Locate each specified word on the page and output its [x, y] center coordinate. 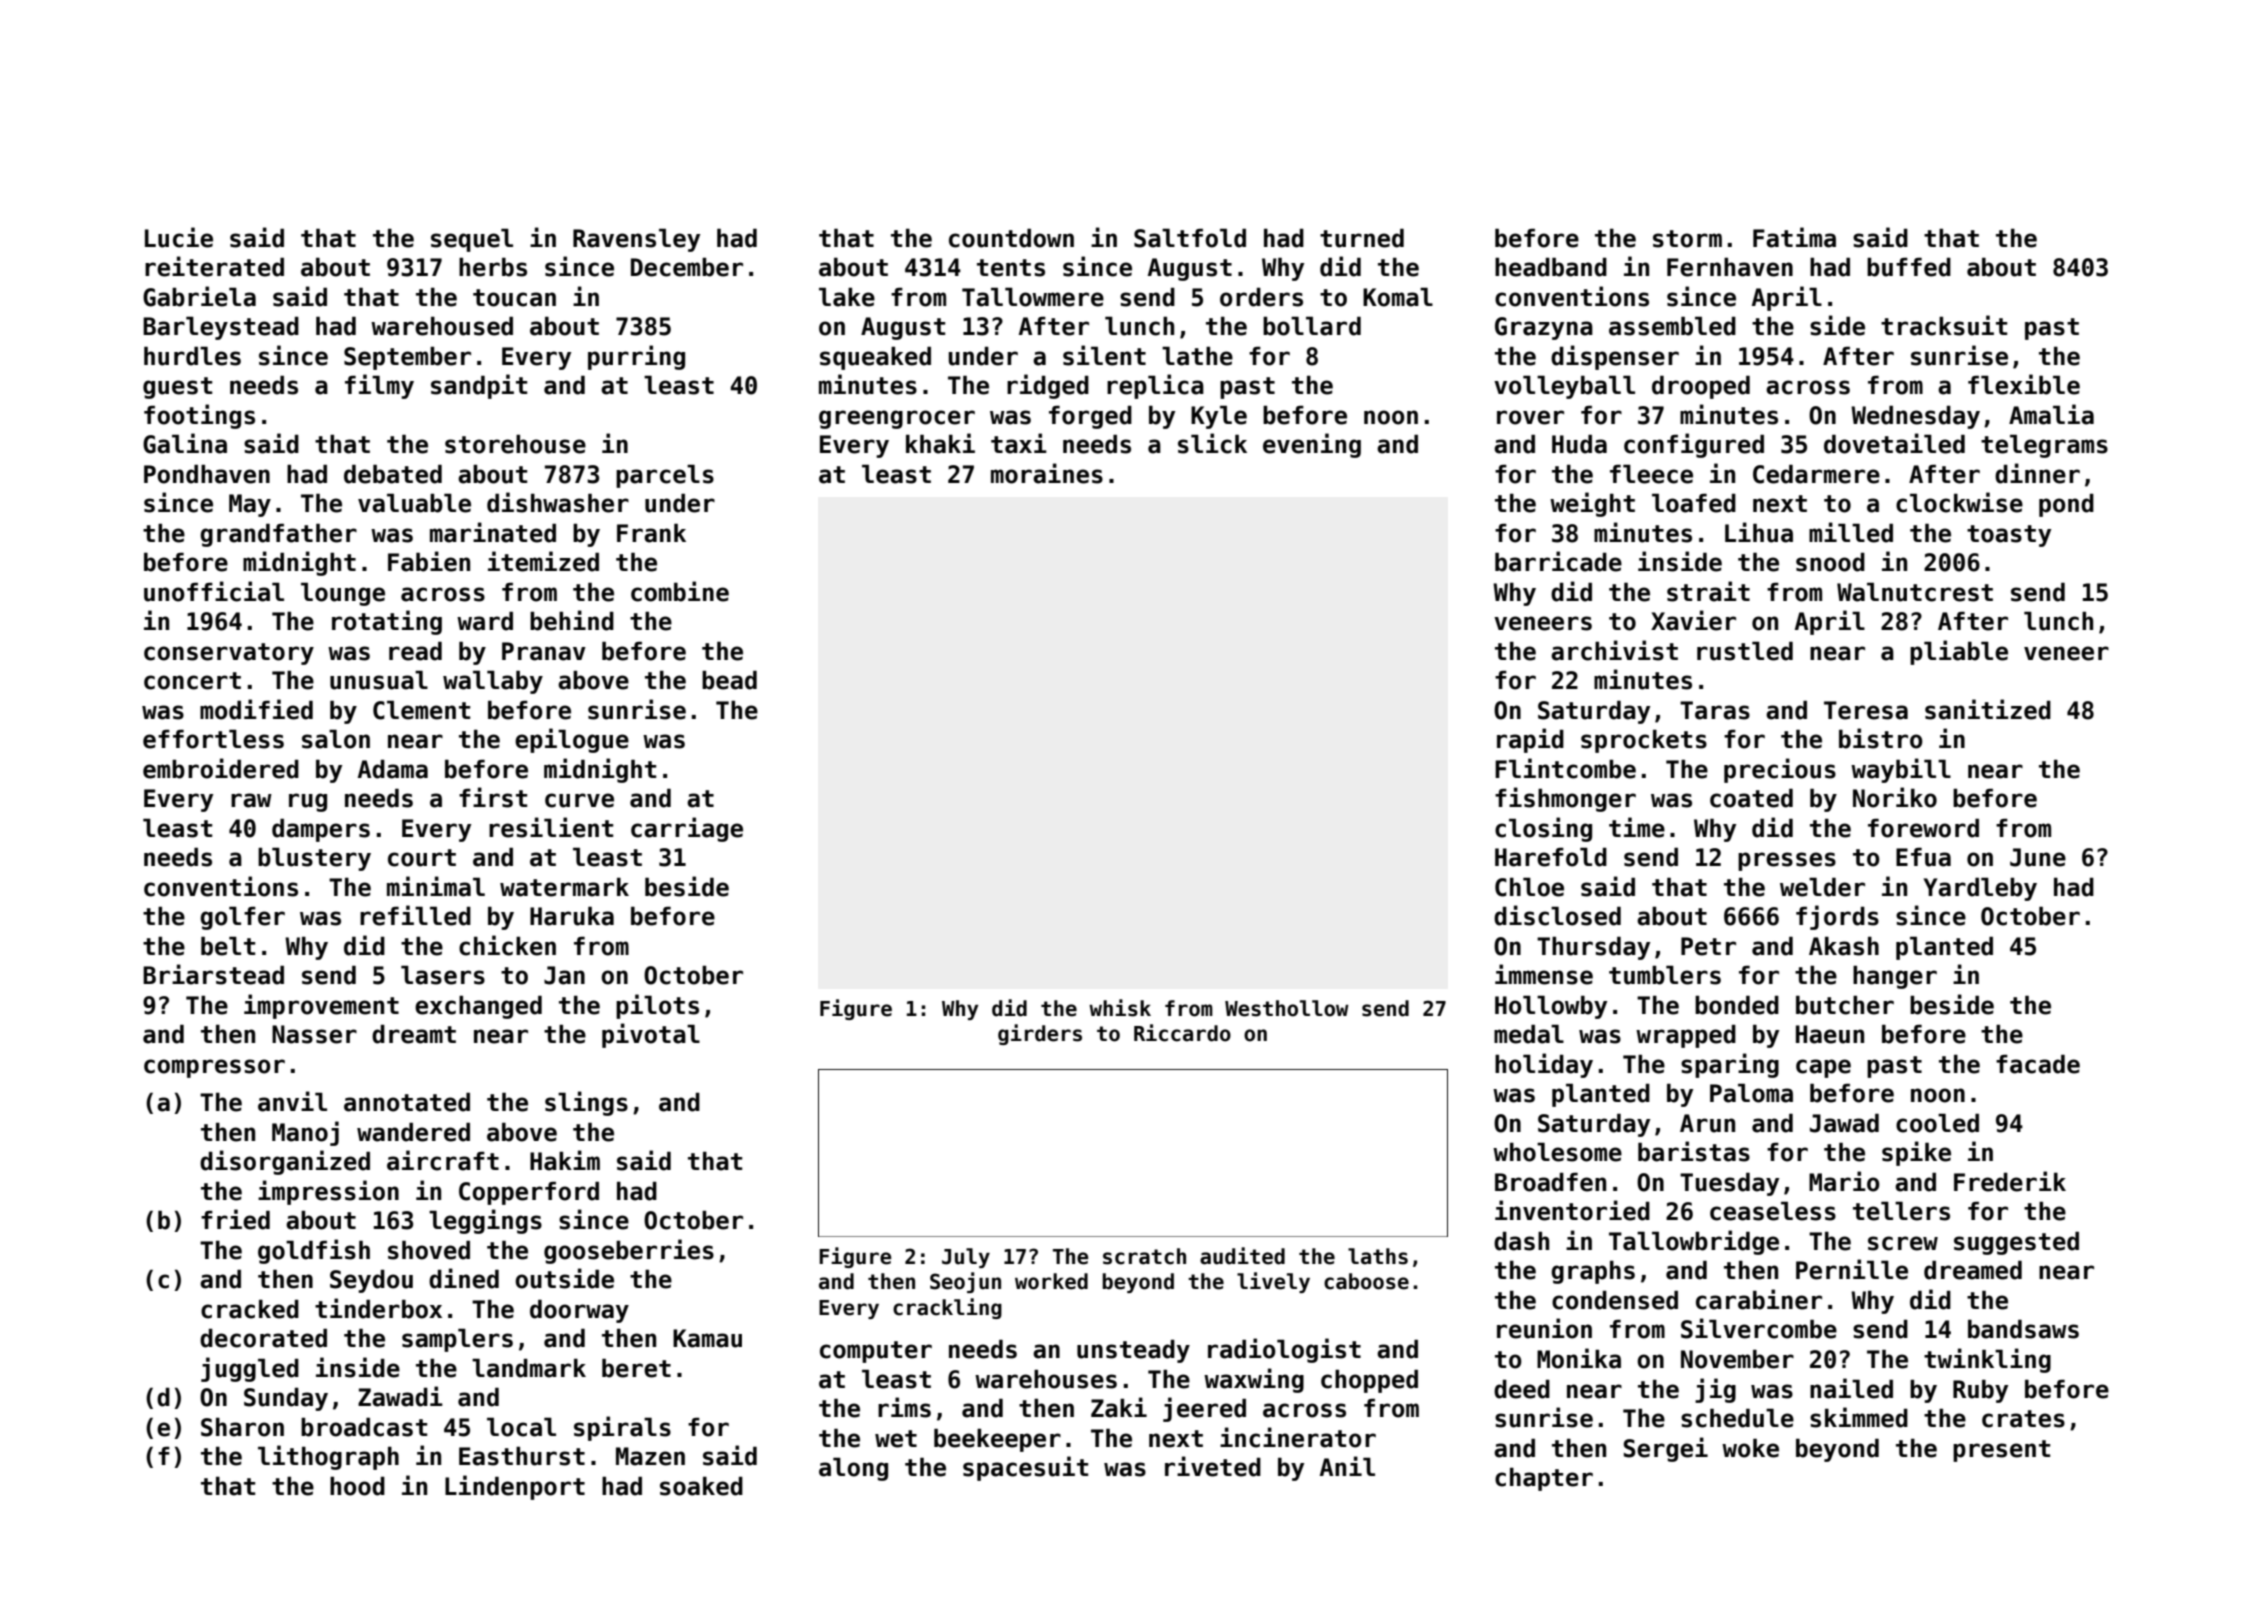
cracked [250, 1309]
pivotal [651, 1035]
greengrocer [897, 419]
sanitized [1988, 709]
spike [1916, 1153]
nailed [1851, 1388]
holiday [1544, 1065]
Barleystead [221, 328]
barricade [1558, 561]
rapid [1530, 740]
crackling [947, 1308]
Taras [1715, 710]
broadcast [364, 1427]
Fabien [429, 561]
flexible [2024, 384]
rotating [387, 622]
